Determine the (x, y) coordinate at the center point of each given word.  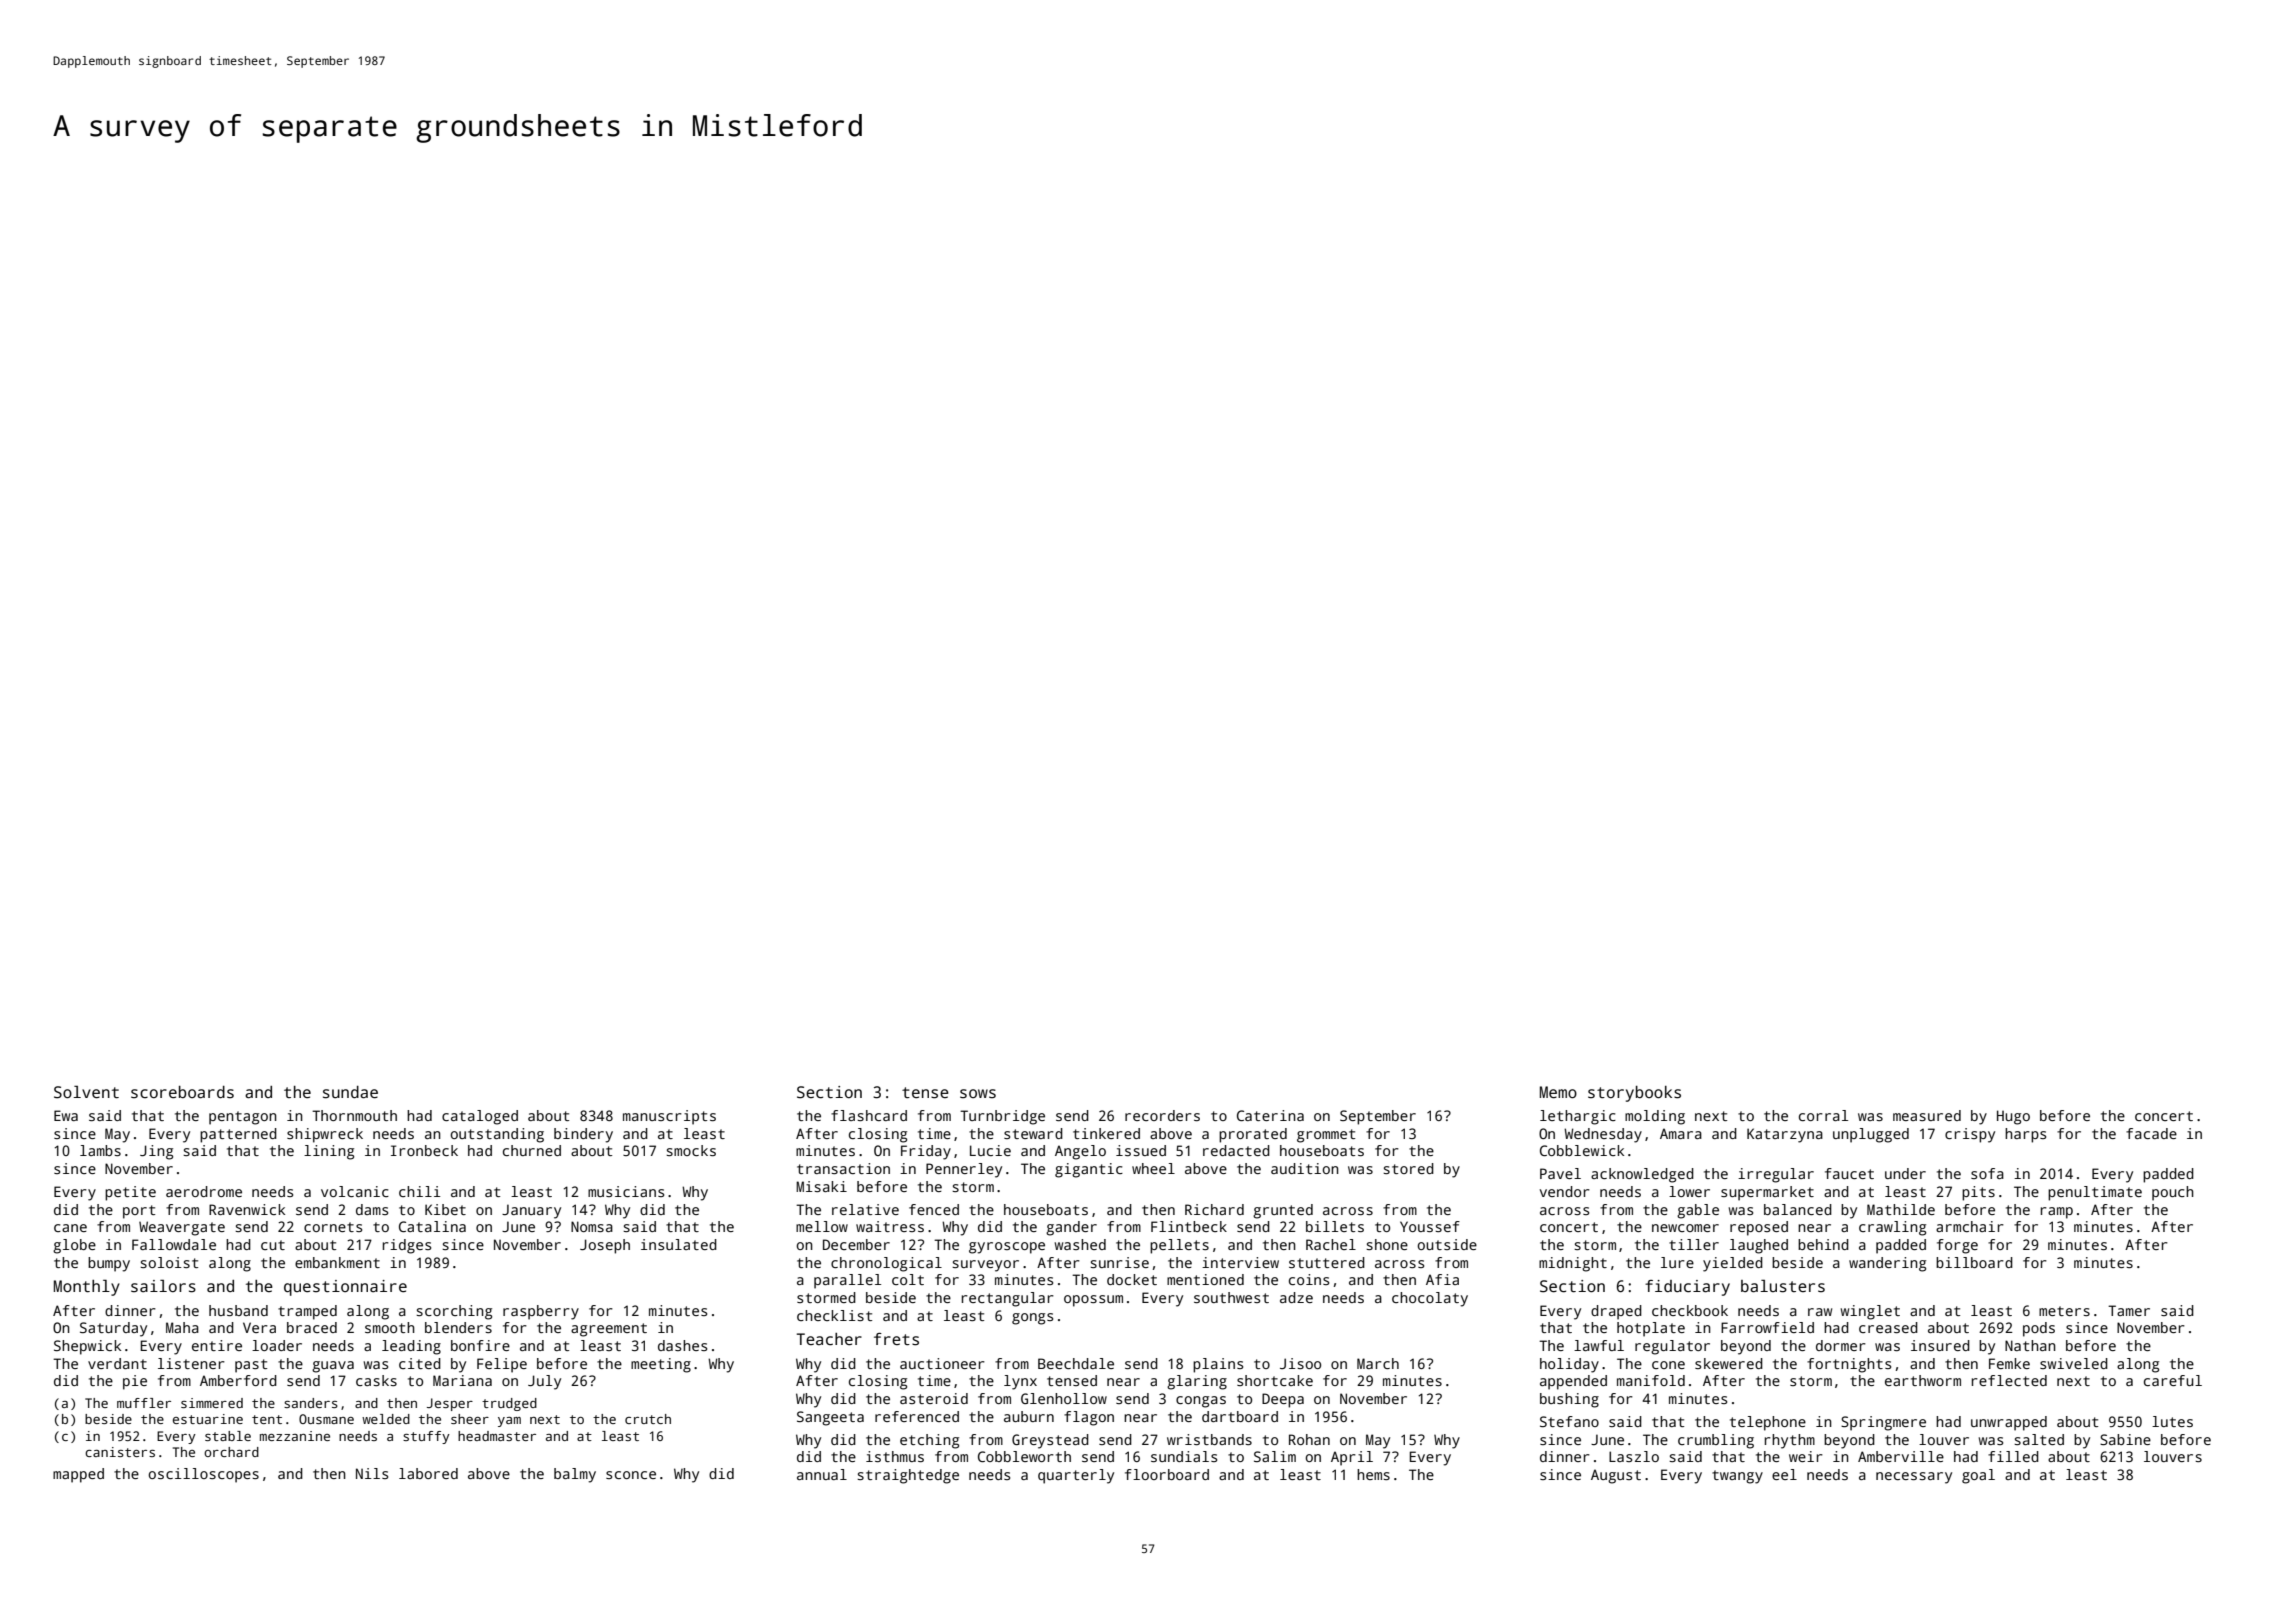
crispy (1970, 1135)
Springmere (1883, 1423)
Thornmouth (354, 1115)
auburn (1029, 1416)
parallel (847, 1281)
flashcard (869, 1115)
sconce (631, 1475)
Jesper (450, 1404)
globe (74, 1246)
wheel (1153, 1168)
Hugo (2013, 1117)
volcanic (355, 1191)
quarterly (1076, 1476)
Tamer (2129, 1310)
